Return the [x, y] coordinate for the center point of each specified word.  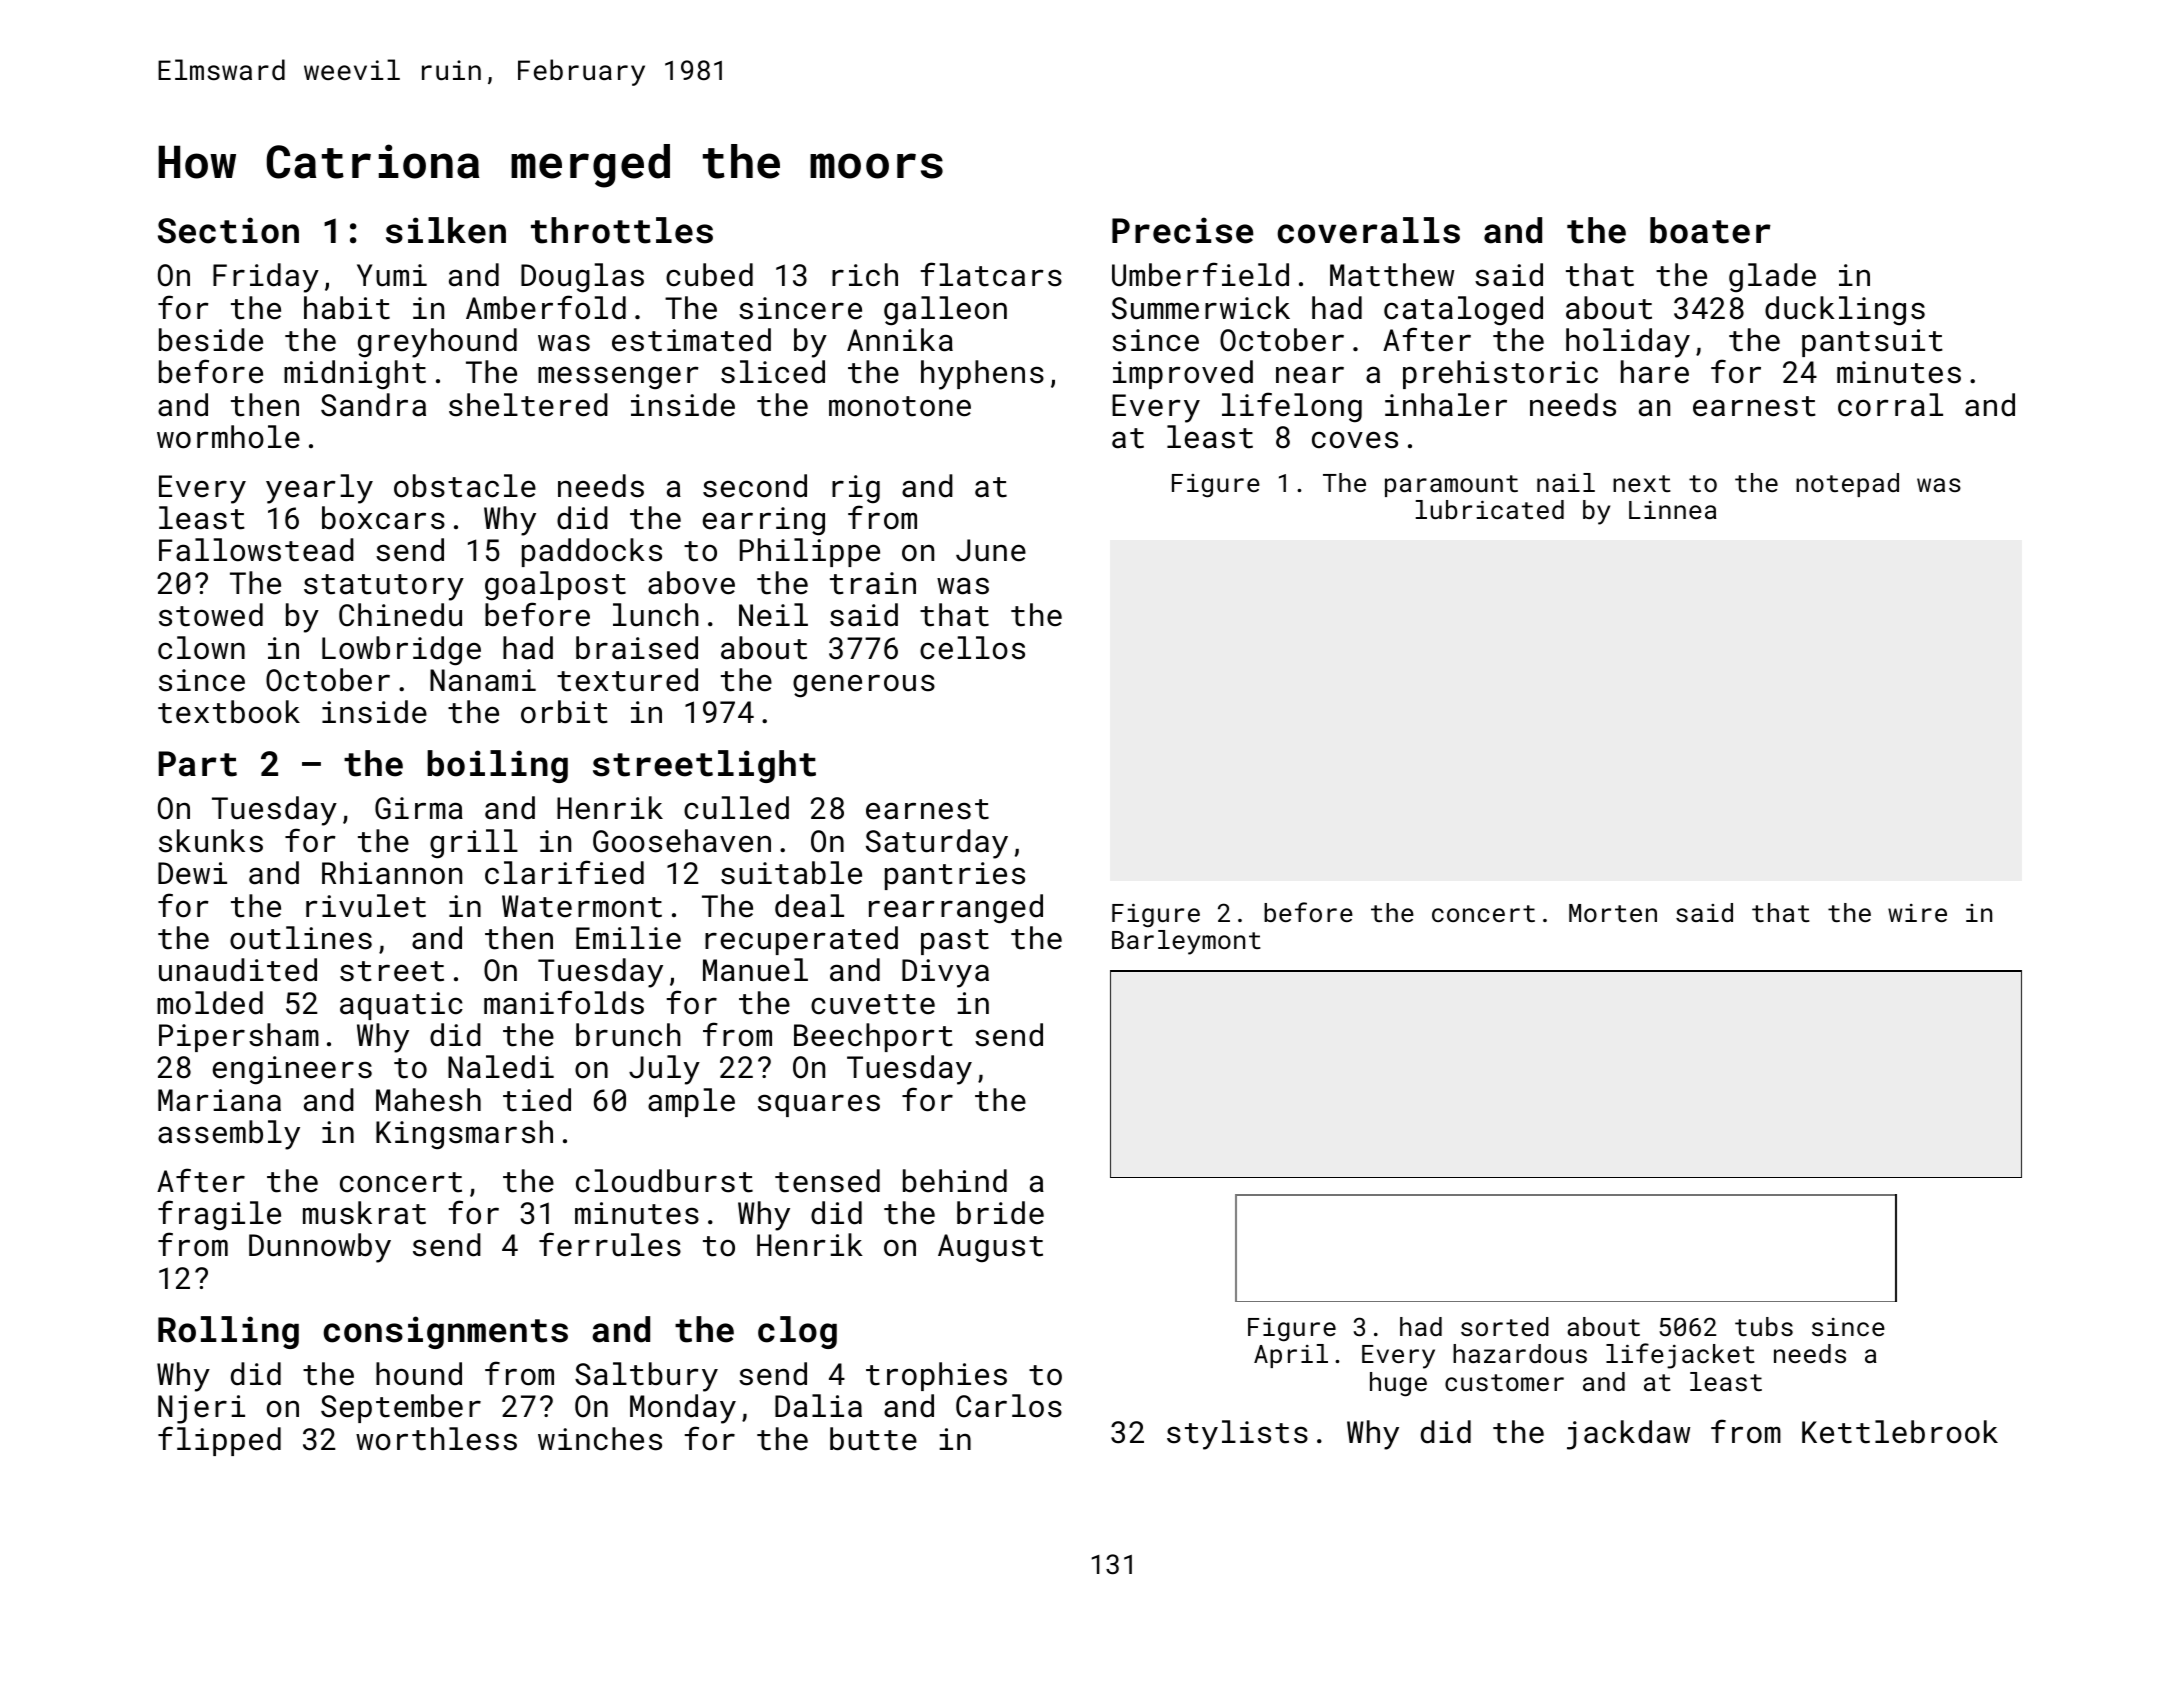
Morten [1613, 913]
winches [600, 1439]
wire [1917, 913]
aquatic [401, 1006]
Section [228, 230]
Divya [945, 973]
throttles [622, 230]
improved [1183, 374]
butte [873, 1439]
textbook [229, 712]
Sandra [373, 405]
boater [1710, 230]
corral [1890, 405]
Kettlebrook [1900, 1432]
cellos [972, 648]
